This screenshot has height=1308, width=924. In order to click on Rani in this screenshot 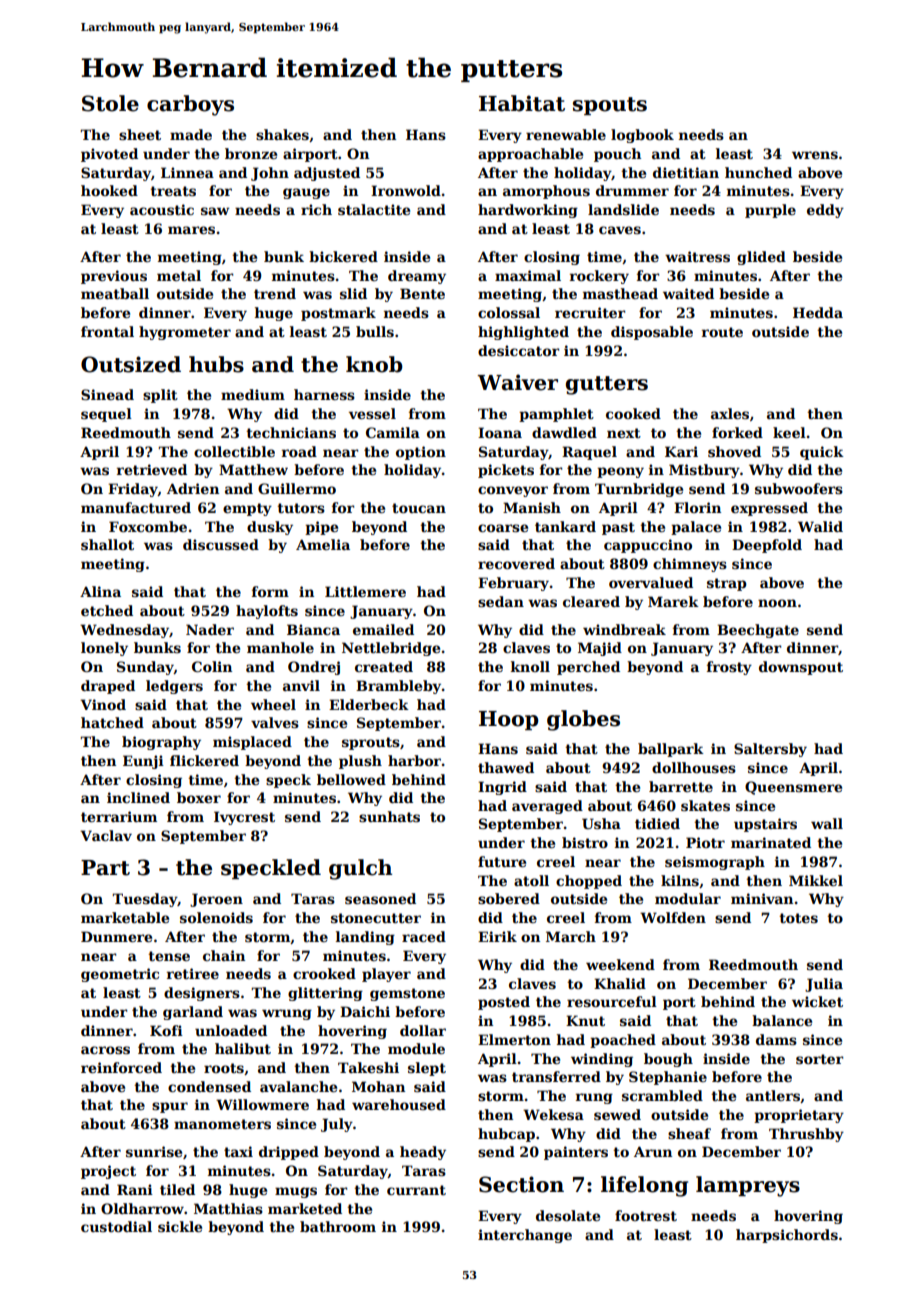, I will do `click(135, 1189)`.
